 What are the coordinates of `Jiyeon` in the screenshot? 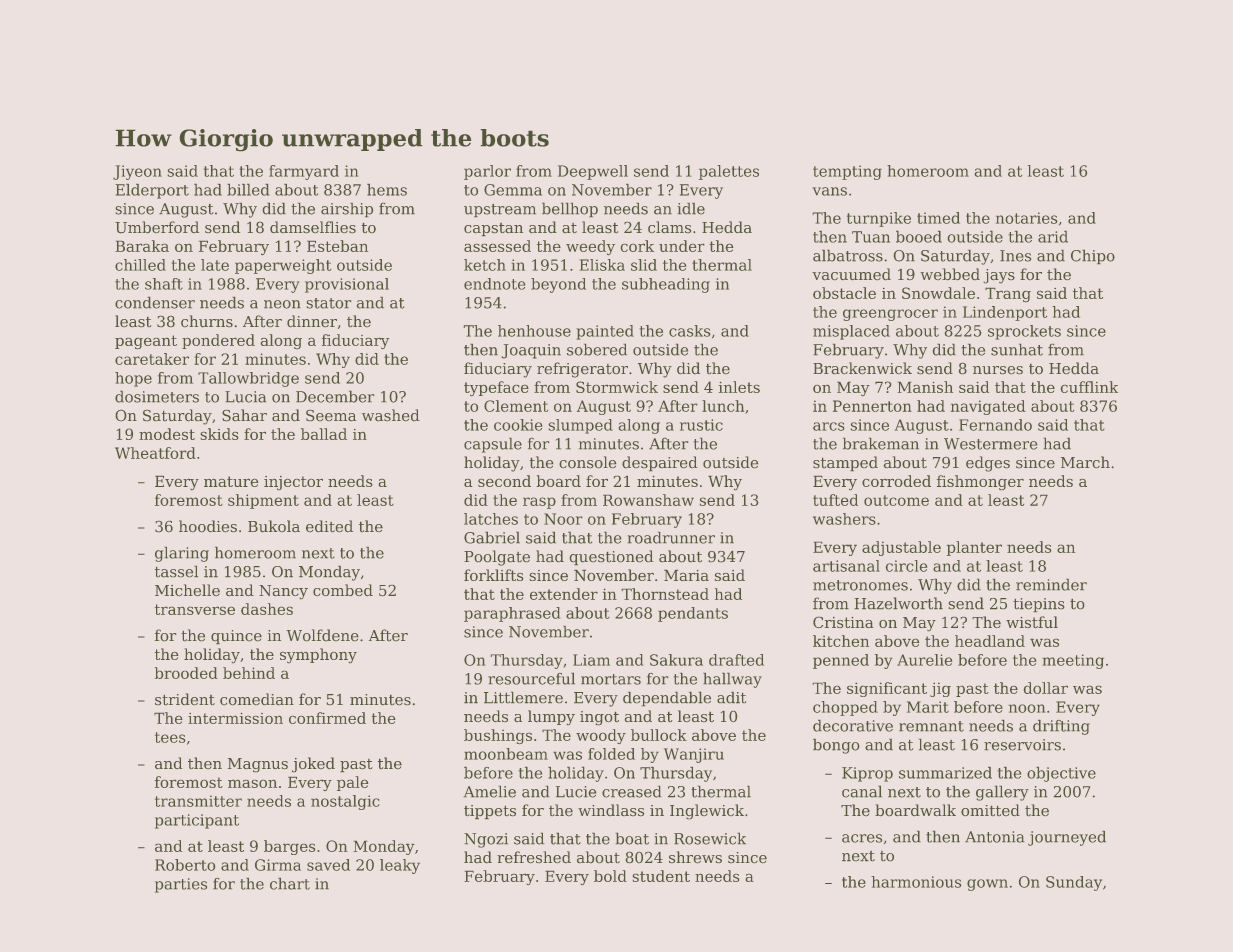 It's located at (137, 172).
